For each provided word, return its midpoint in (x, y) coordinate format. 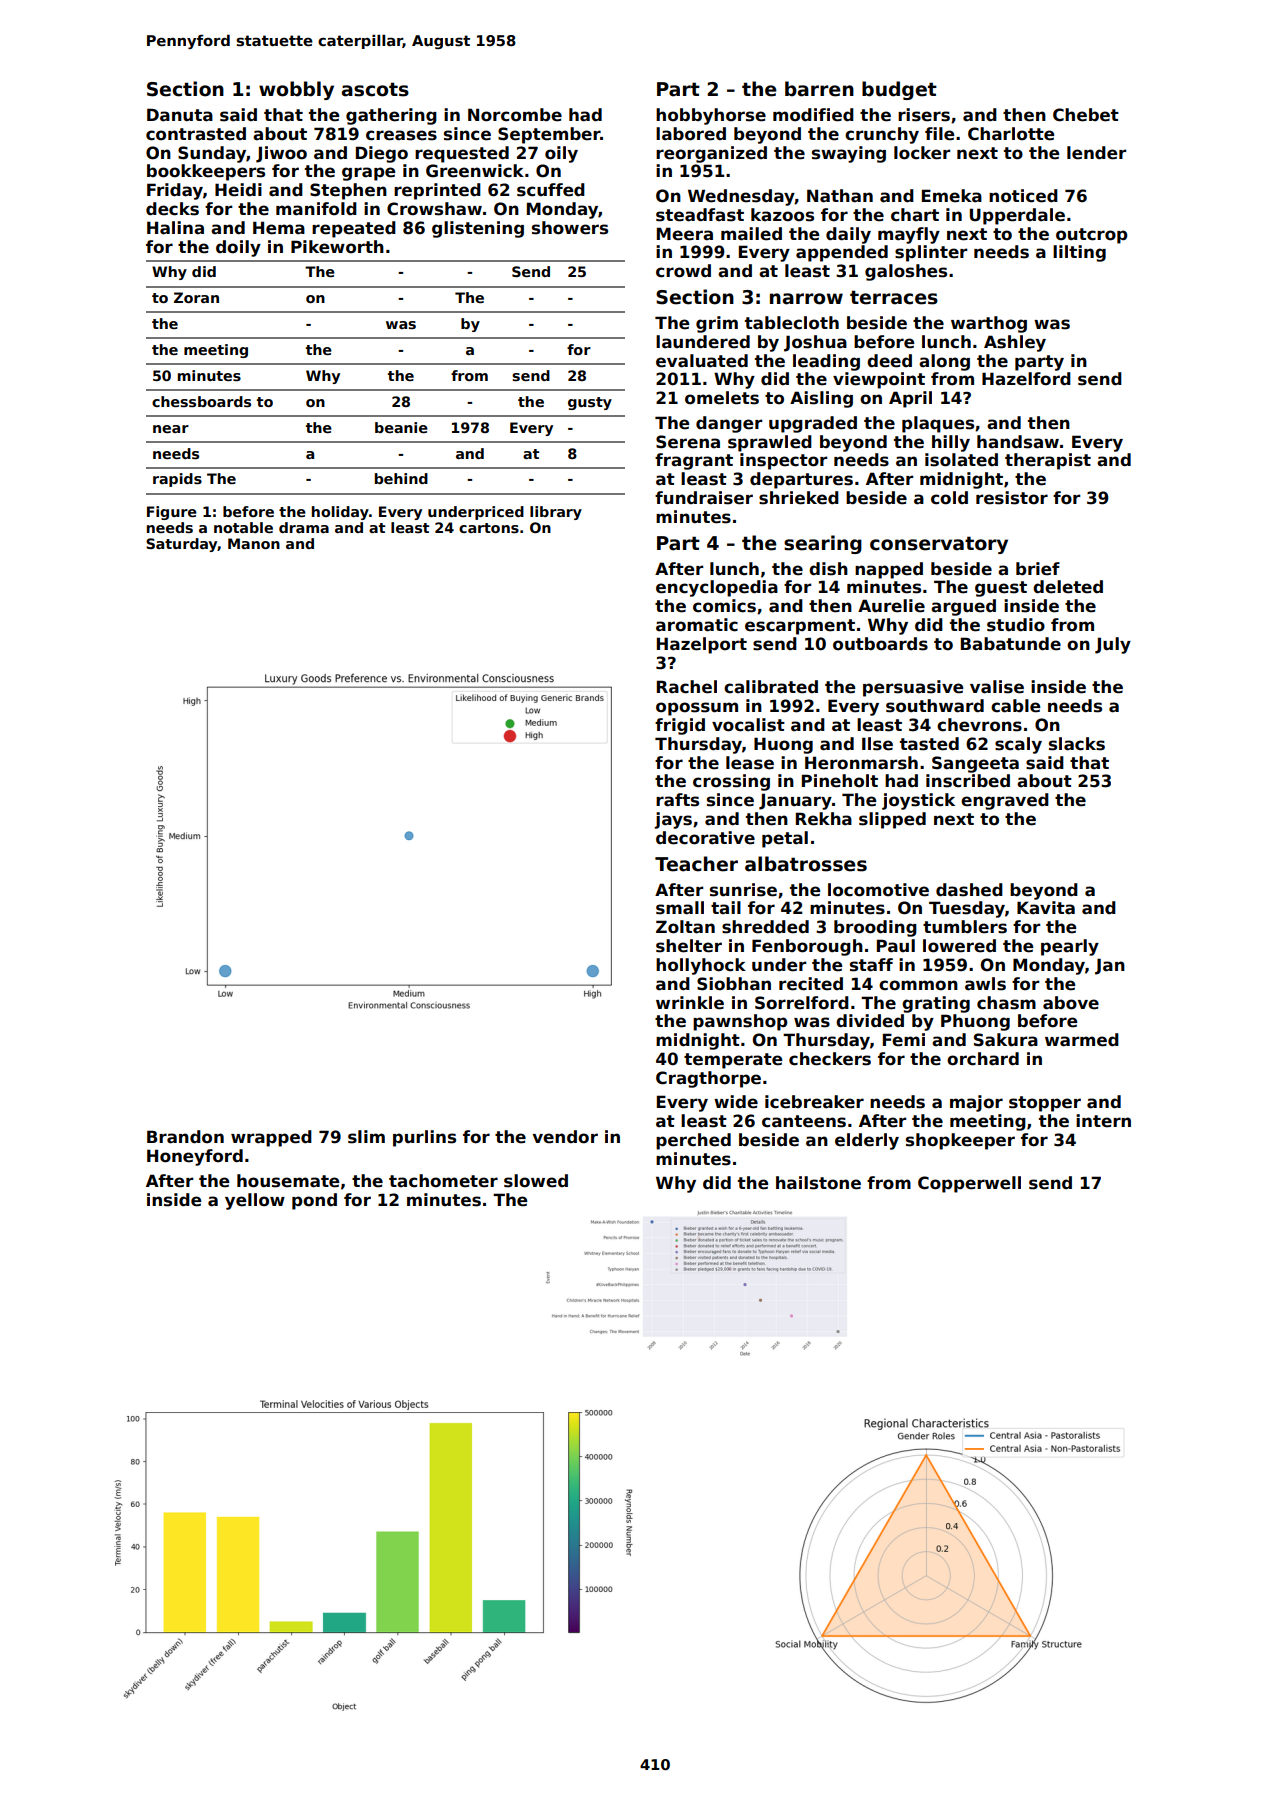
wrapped (271, 1138)
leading (826, 362)
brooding (875, 928)
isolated (961, 460)
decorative (705, 838)
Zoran (196, 297)
